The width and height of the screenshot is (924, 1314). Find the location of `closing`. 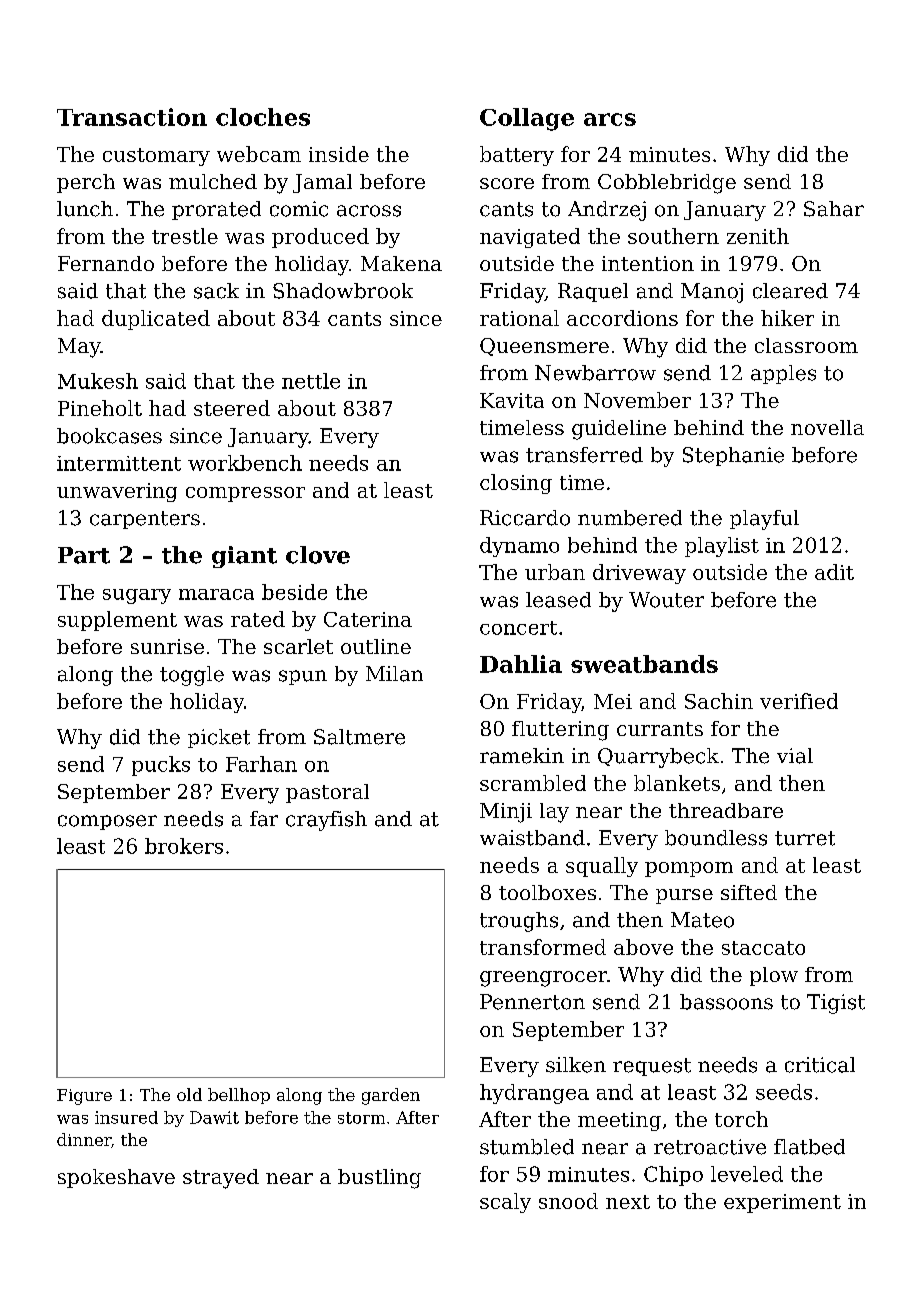

closing is located at coordinates (516, 484).
